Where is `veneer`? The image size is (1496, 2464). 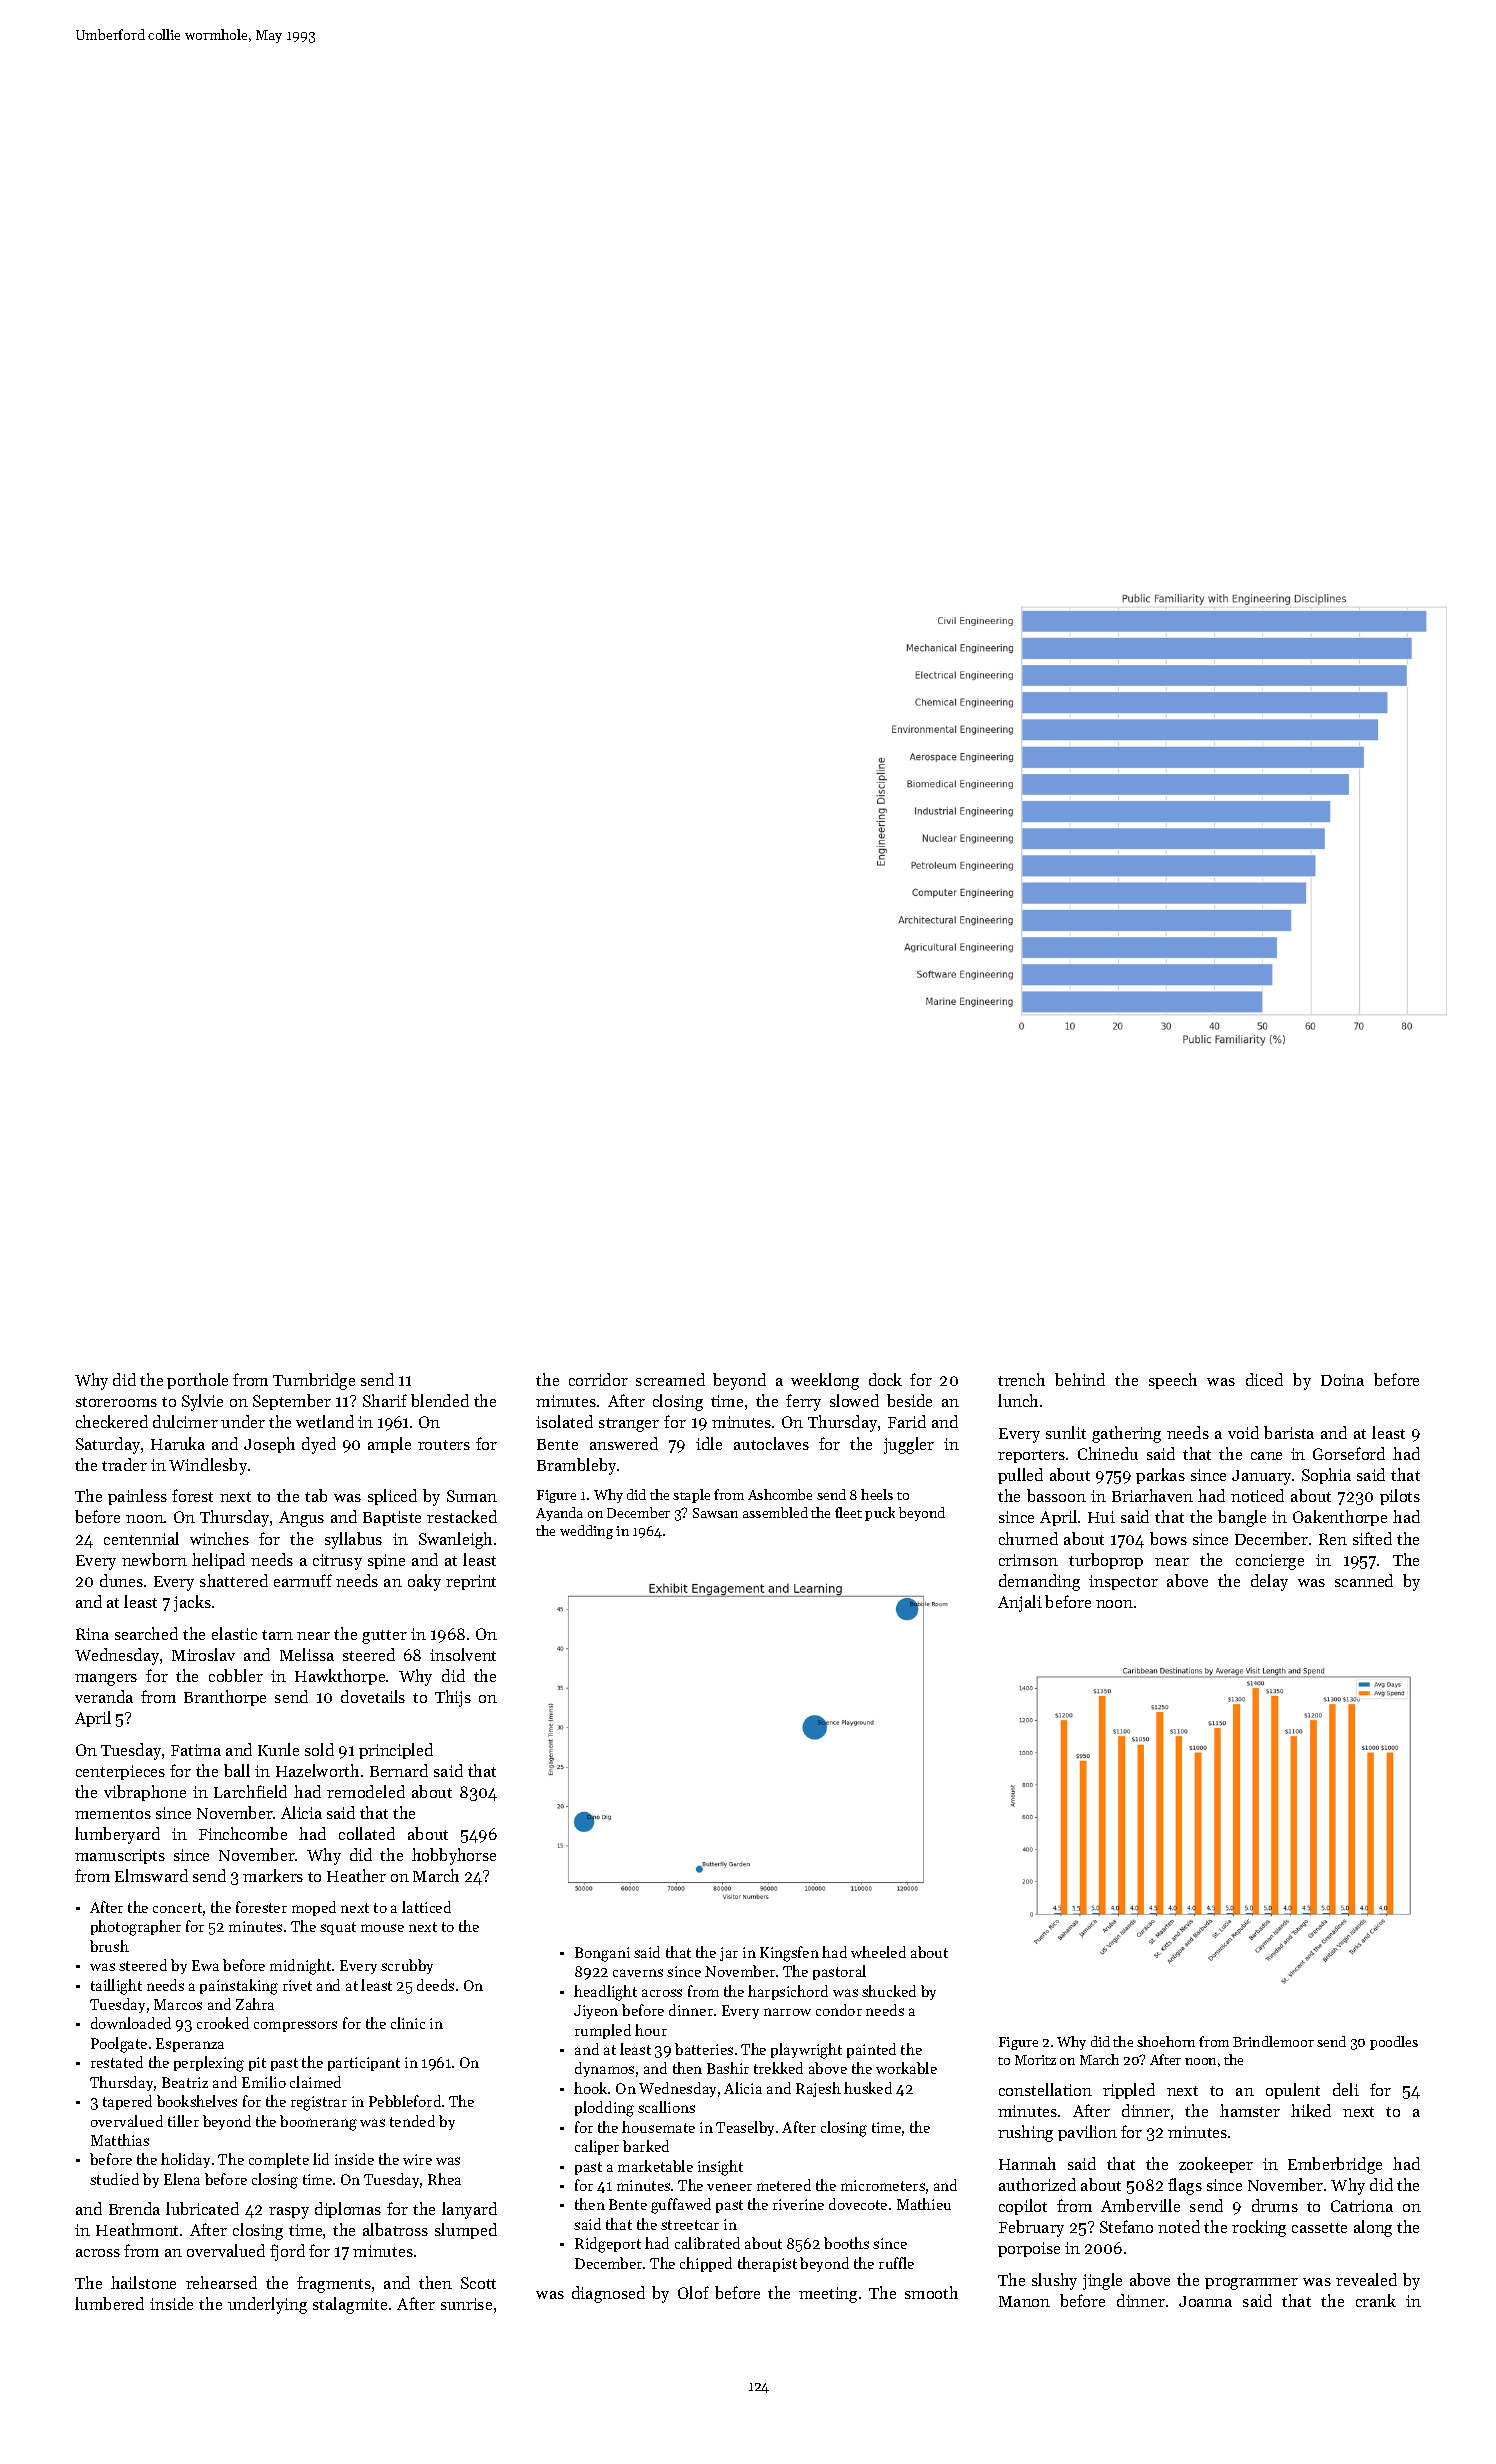
veneer is located at coordinates (729, 2187).
